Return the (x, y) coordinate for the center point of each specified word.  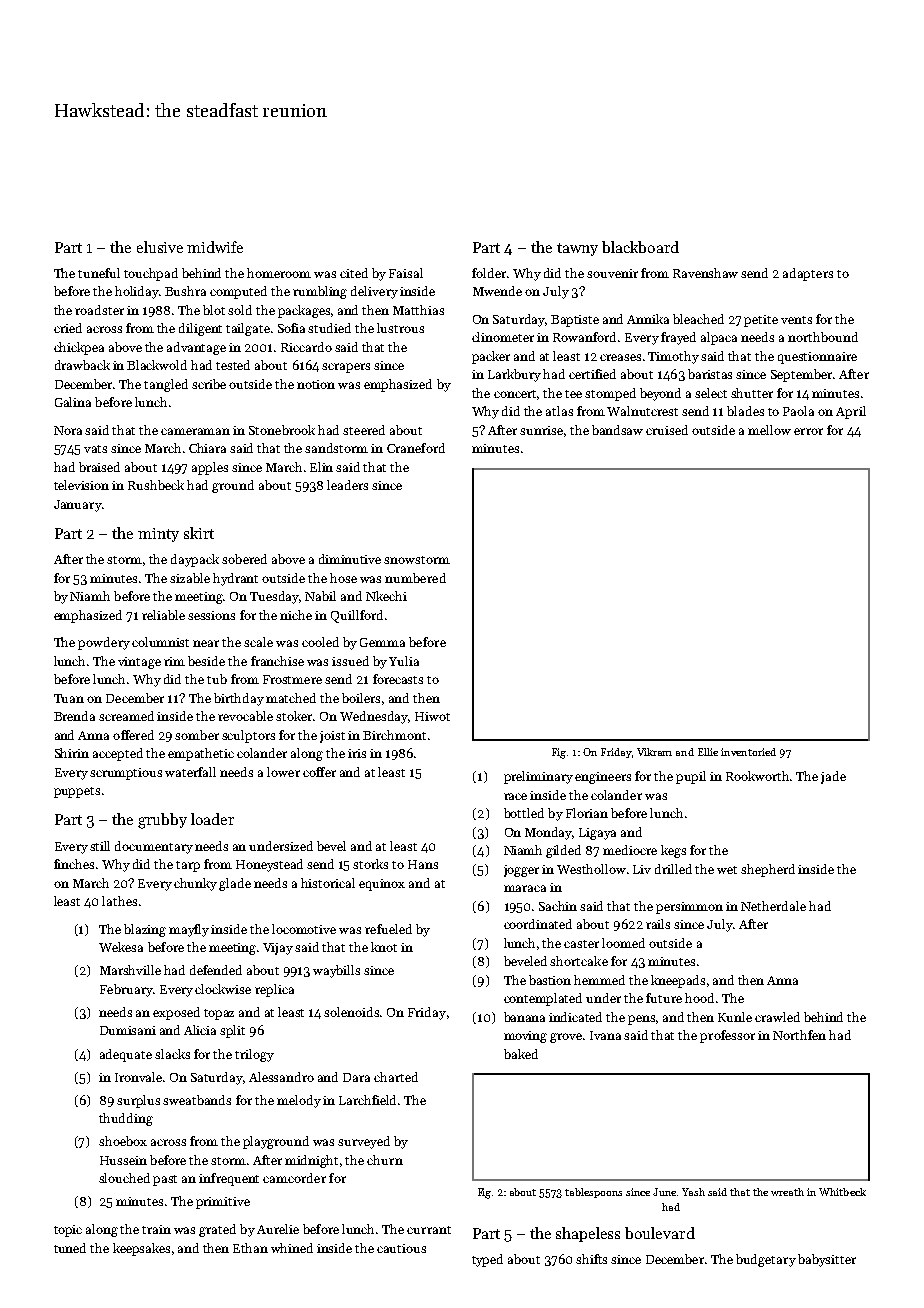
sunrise (541, 430)
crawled (777, 1017)
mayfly (189, 930)
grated (217, 1230)
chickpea (79, 348)
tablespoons (593, 1193)
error (808, 431)
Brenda (74, 716)
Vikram (654, 752)
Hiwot (432, 716)
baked (521, 1054)
